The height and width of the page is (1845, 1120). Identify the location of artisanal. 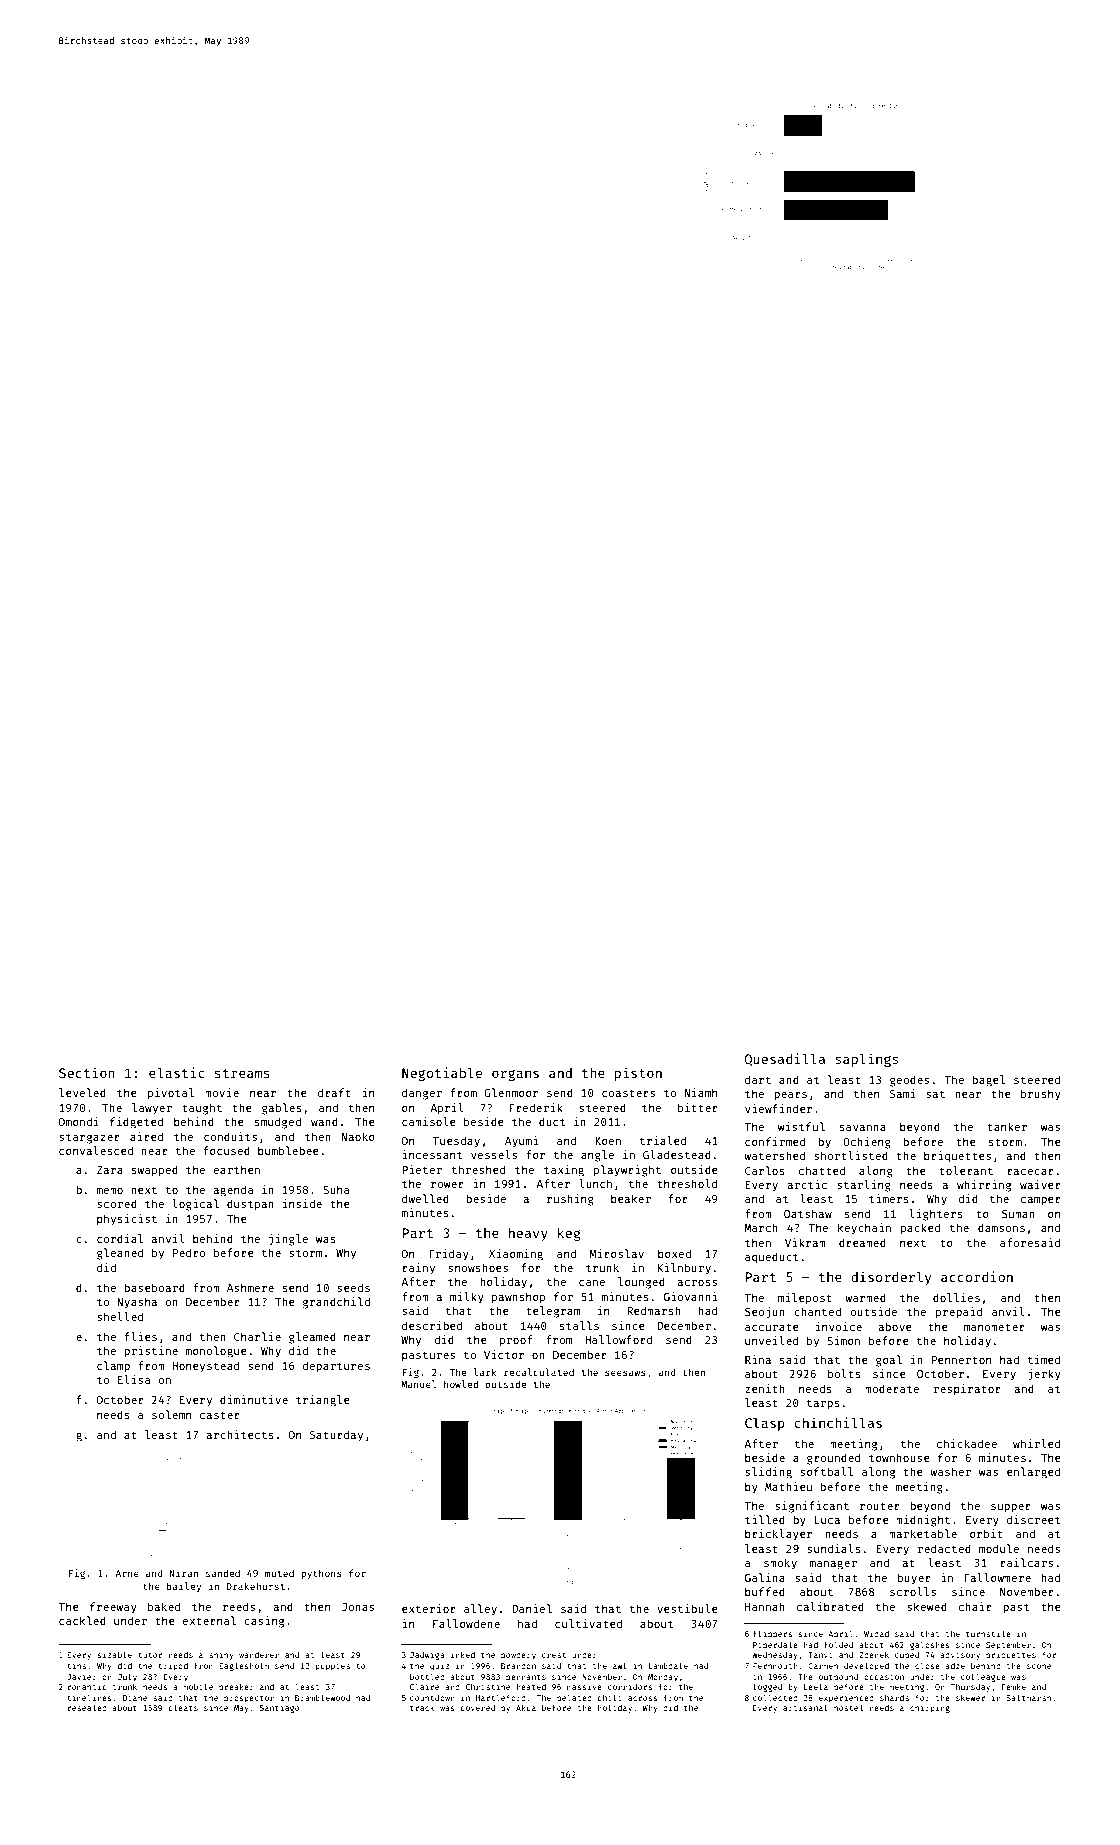
(805, 1707).
